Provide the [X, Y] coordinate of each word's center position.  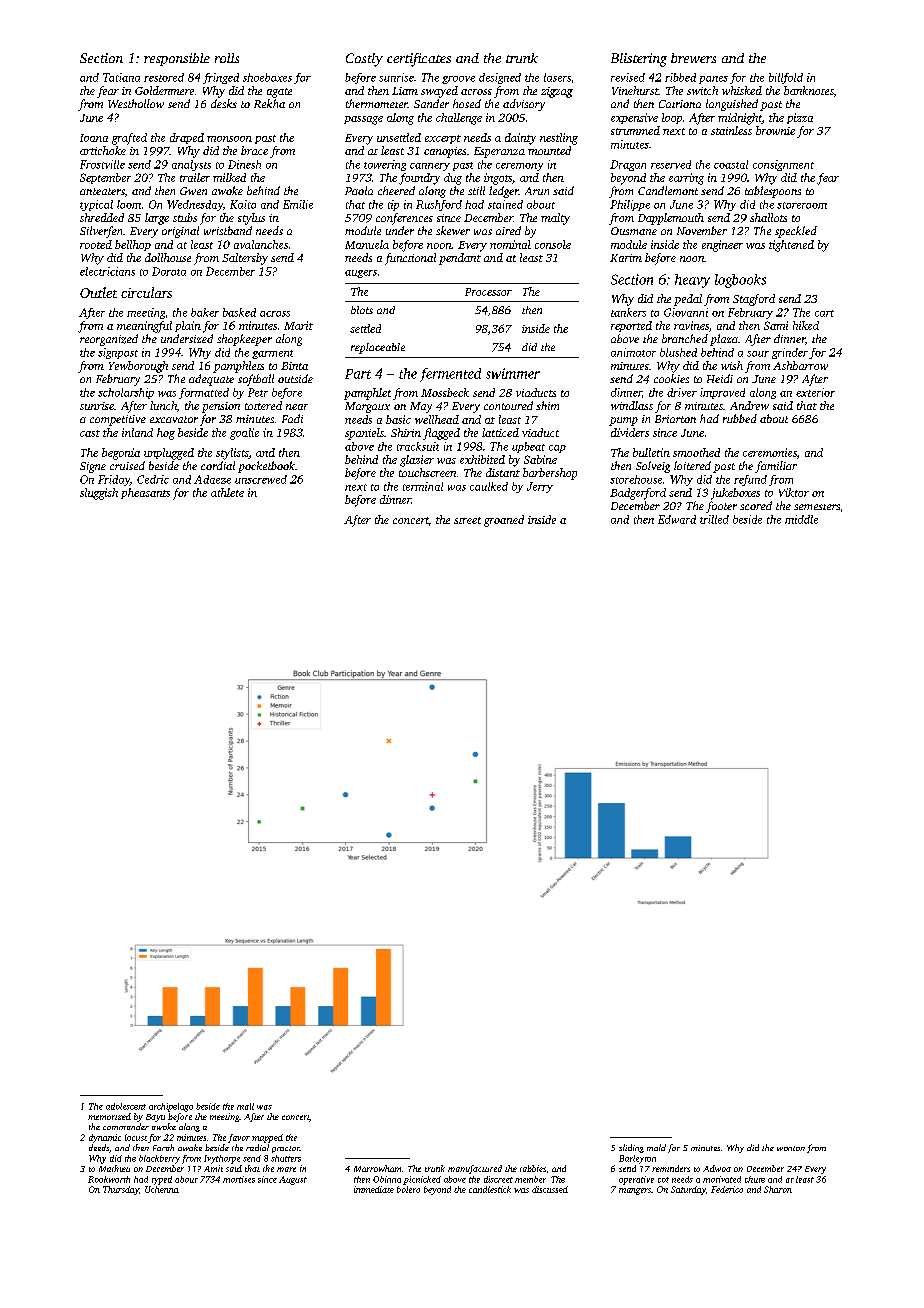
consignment [783, 165]
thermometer [377, 103]
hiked [806, 325]
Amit [213, 1168]
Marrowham [377, 1168]
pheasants [145, 493]
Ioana [94, 138]
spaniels [364, 434]
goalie [244, 434]
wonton [791, 1148]
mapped [267, 1138]
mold [656, 1147]
